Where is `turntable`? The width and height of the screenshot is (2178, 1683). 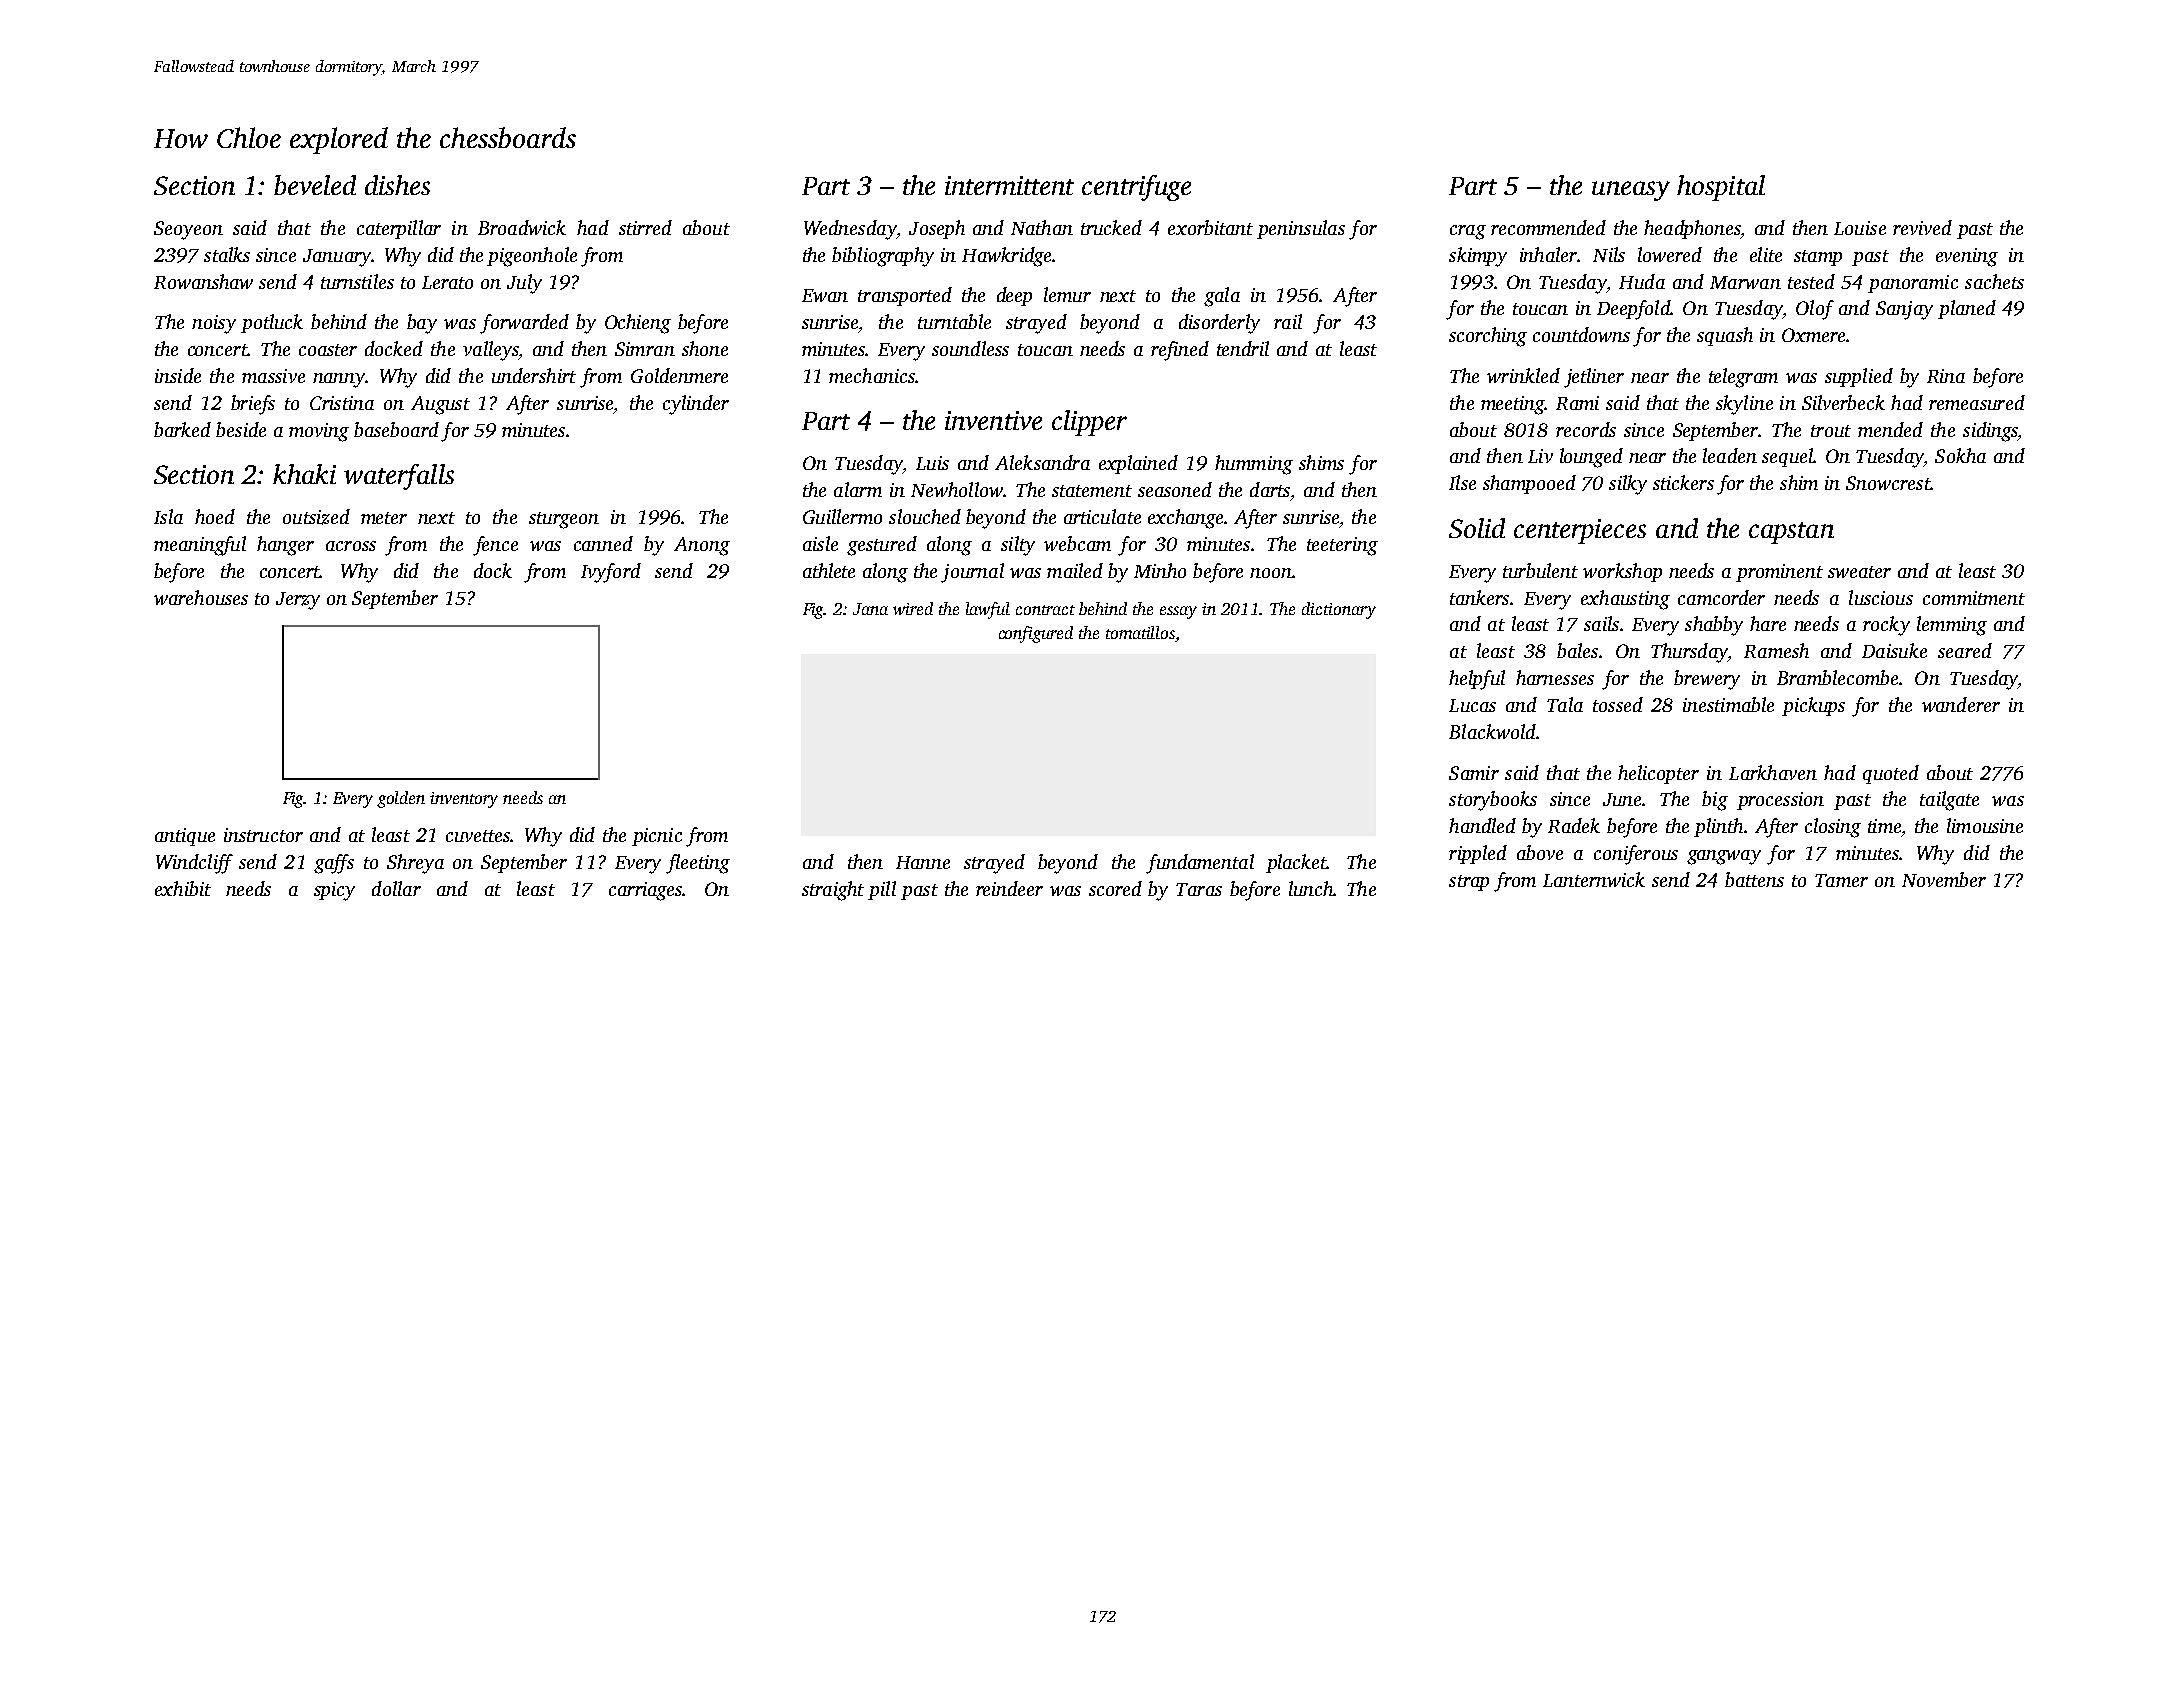
turntable is located at coordinates (954, 321).
